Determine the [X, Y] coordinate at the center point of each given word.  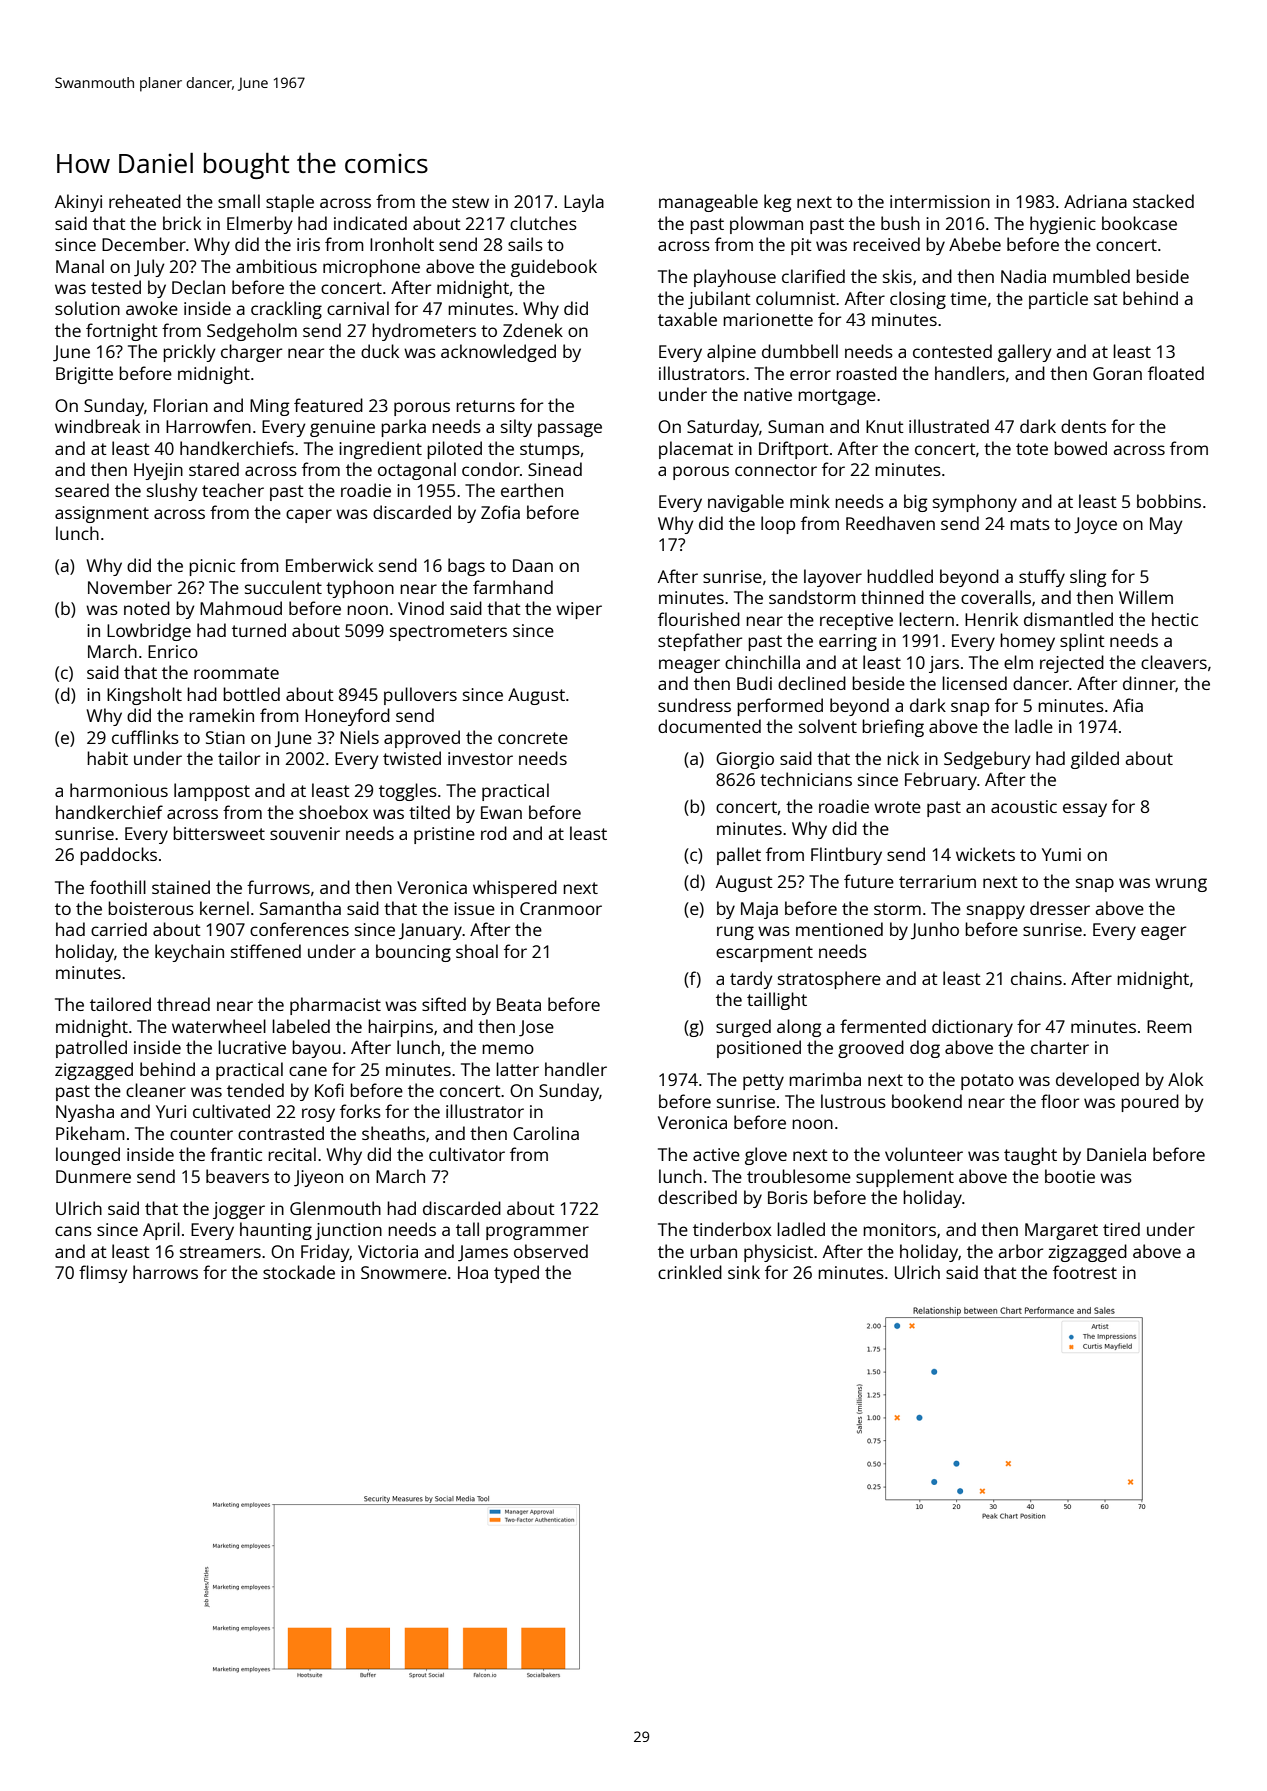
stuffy [1042, 578]
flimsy [103, 1274]
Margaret [1061, 1231]
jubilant [719, 300]
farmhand [513, 587]
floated [1176, 373]
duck [380, 351]
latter [517, 1069]
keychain [189, 953]
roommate [236, 673]
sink [744, 1272]
